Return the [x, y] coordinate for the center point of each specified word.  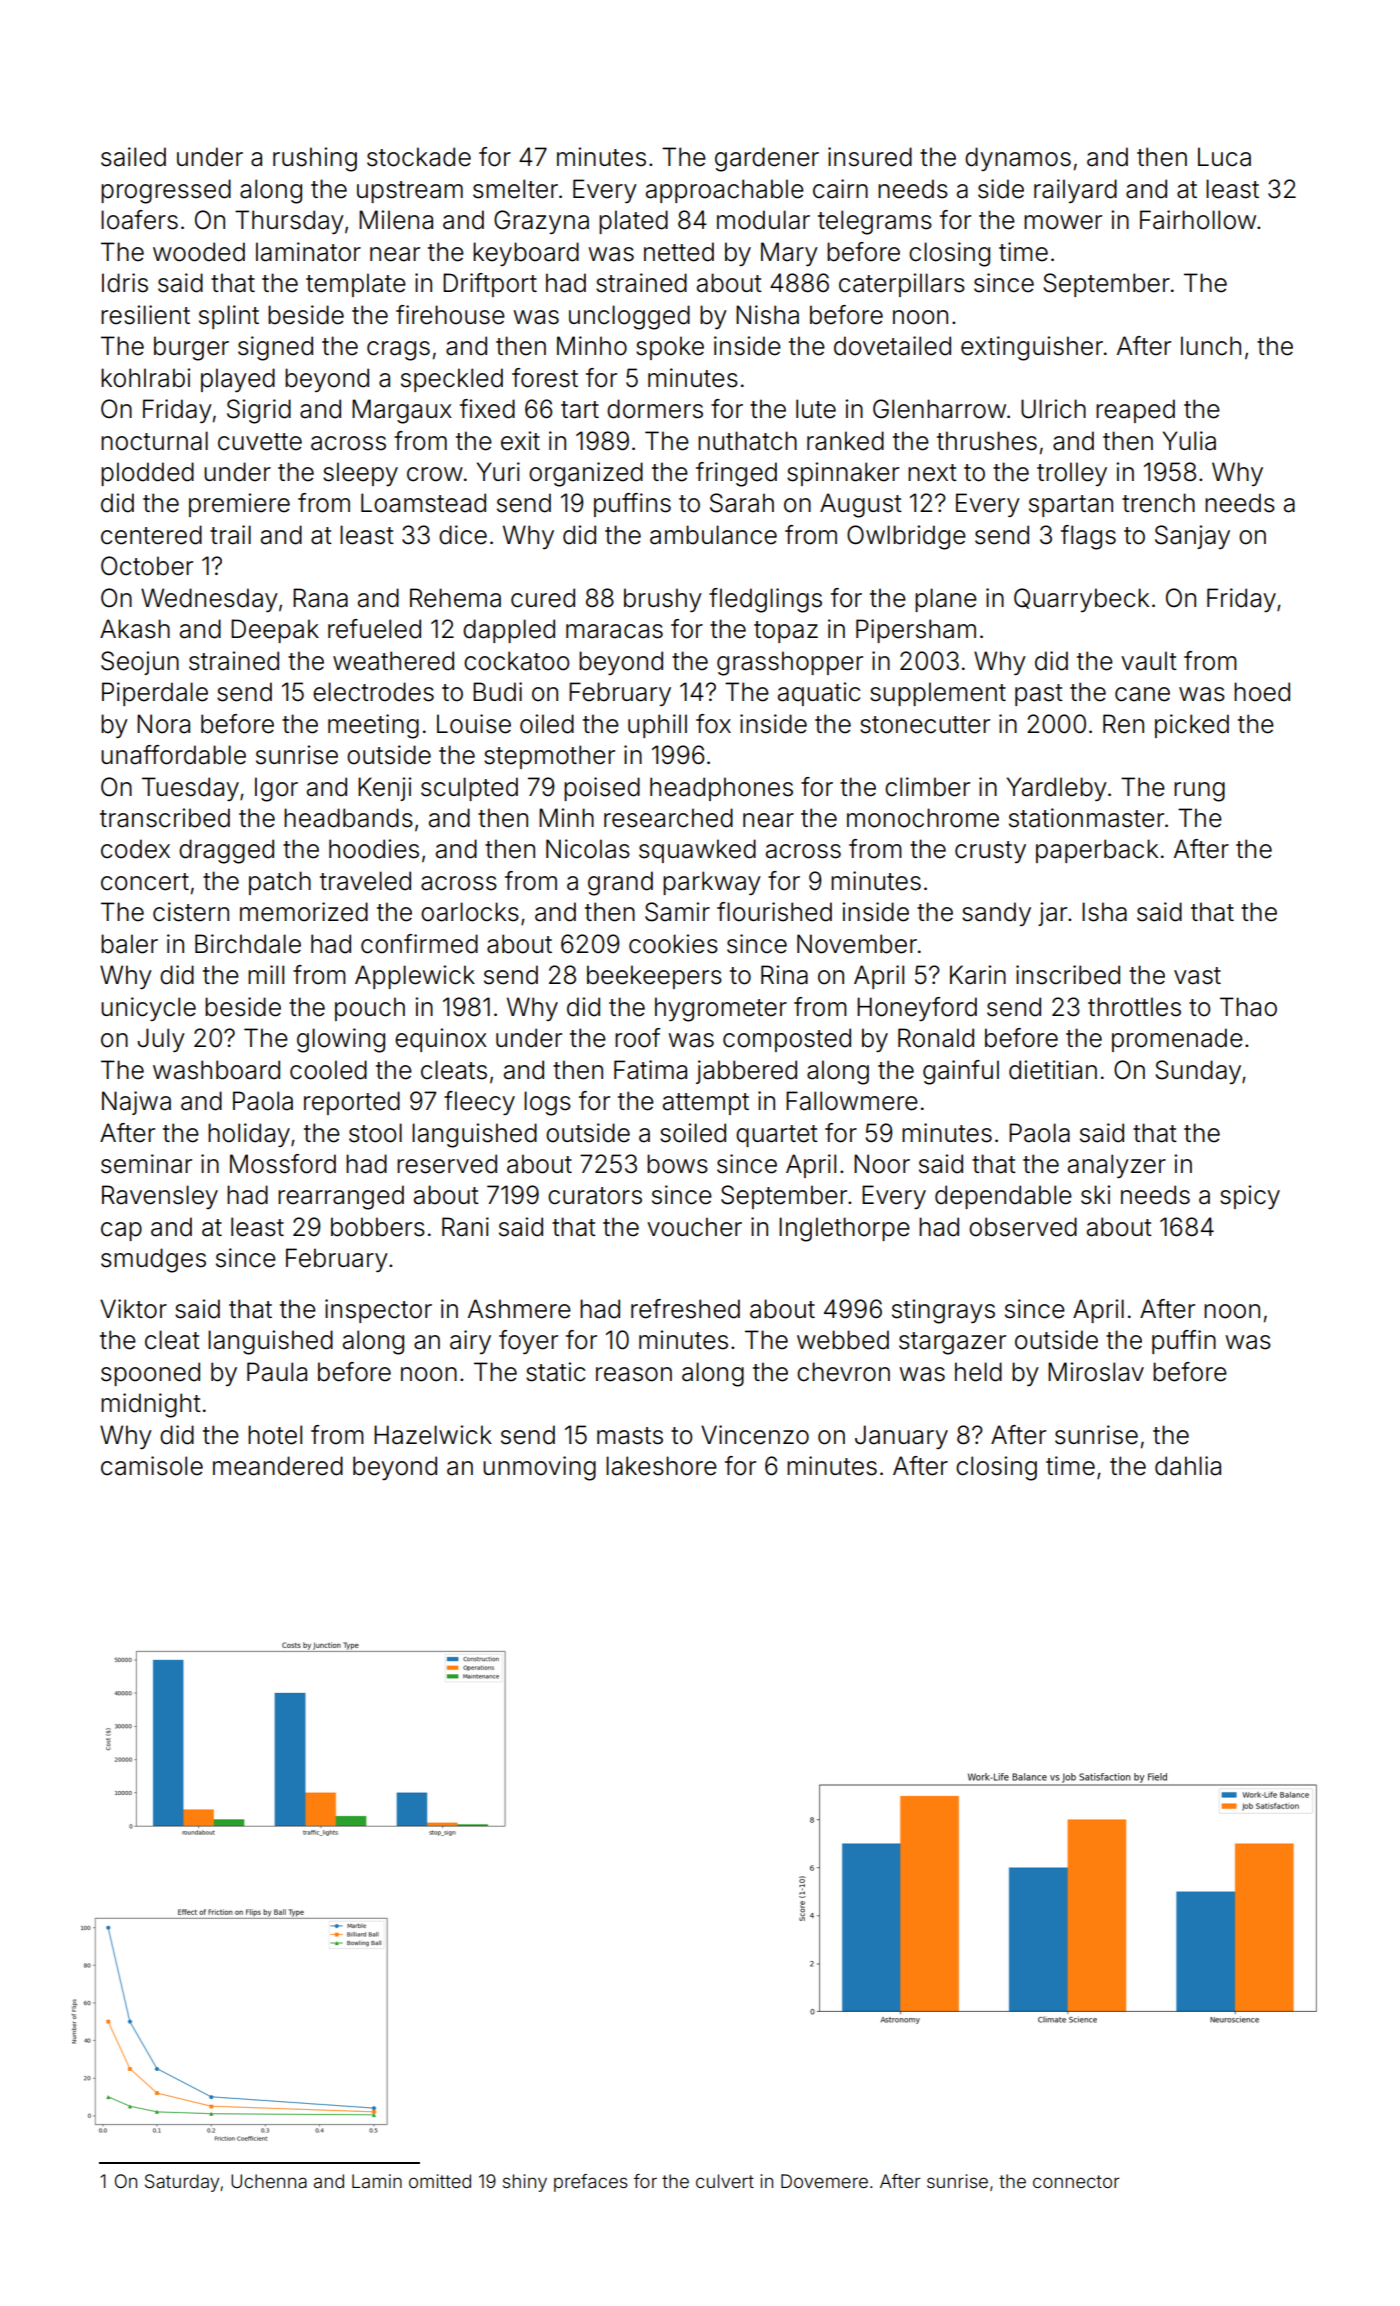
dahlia [1188, 1466]
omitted [440, 2181]
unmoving [539, 1468]
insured [870, 157]
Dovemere [824, 2181]
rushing [315, 159]
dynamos [1018, 159]
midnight [151, 1405]
